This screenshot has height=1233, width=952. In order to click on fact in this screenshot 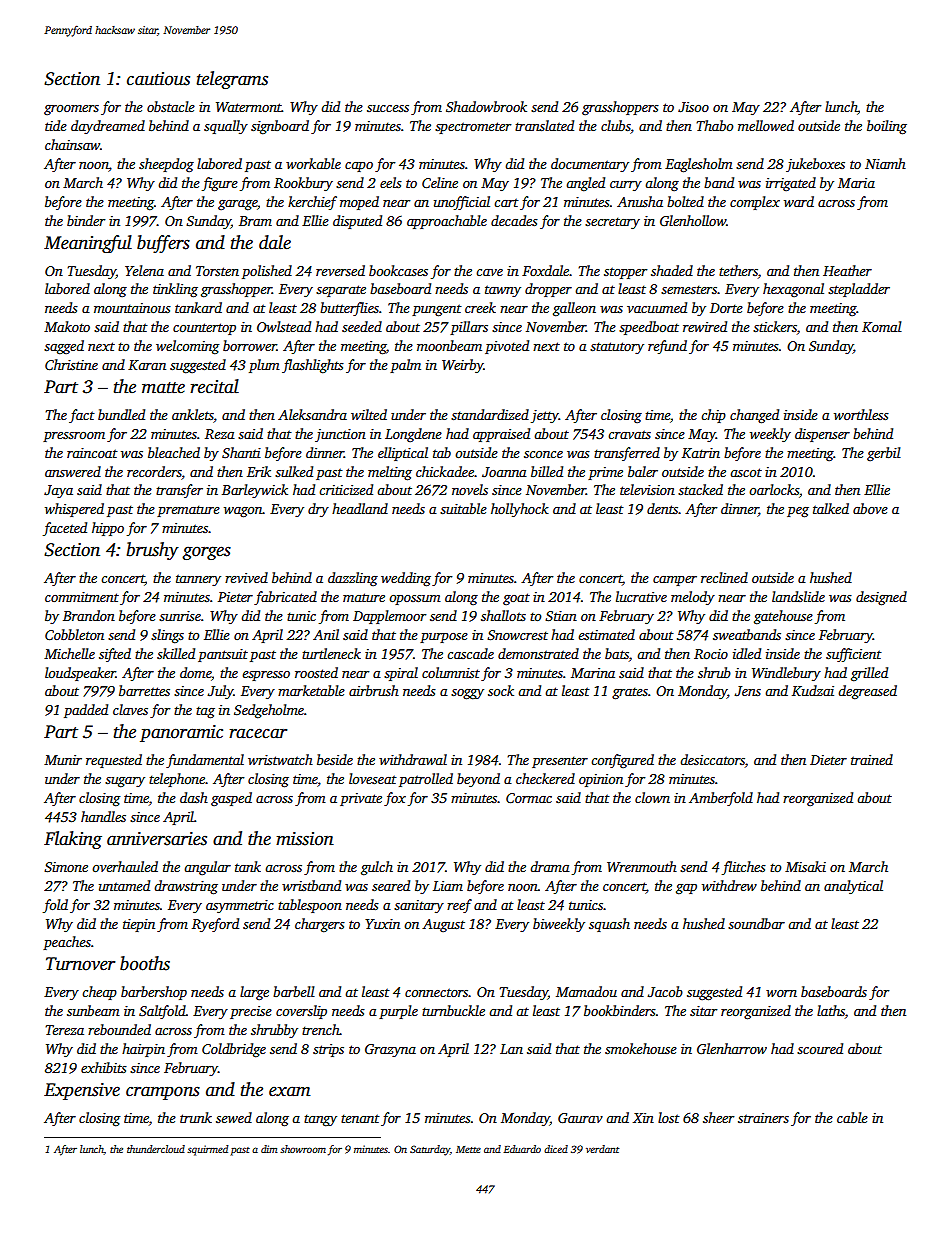, I will do `click(82, 416)`.
